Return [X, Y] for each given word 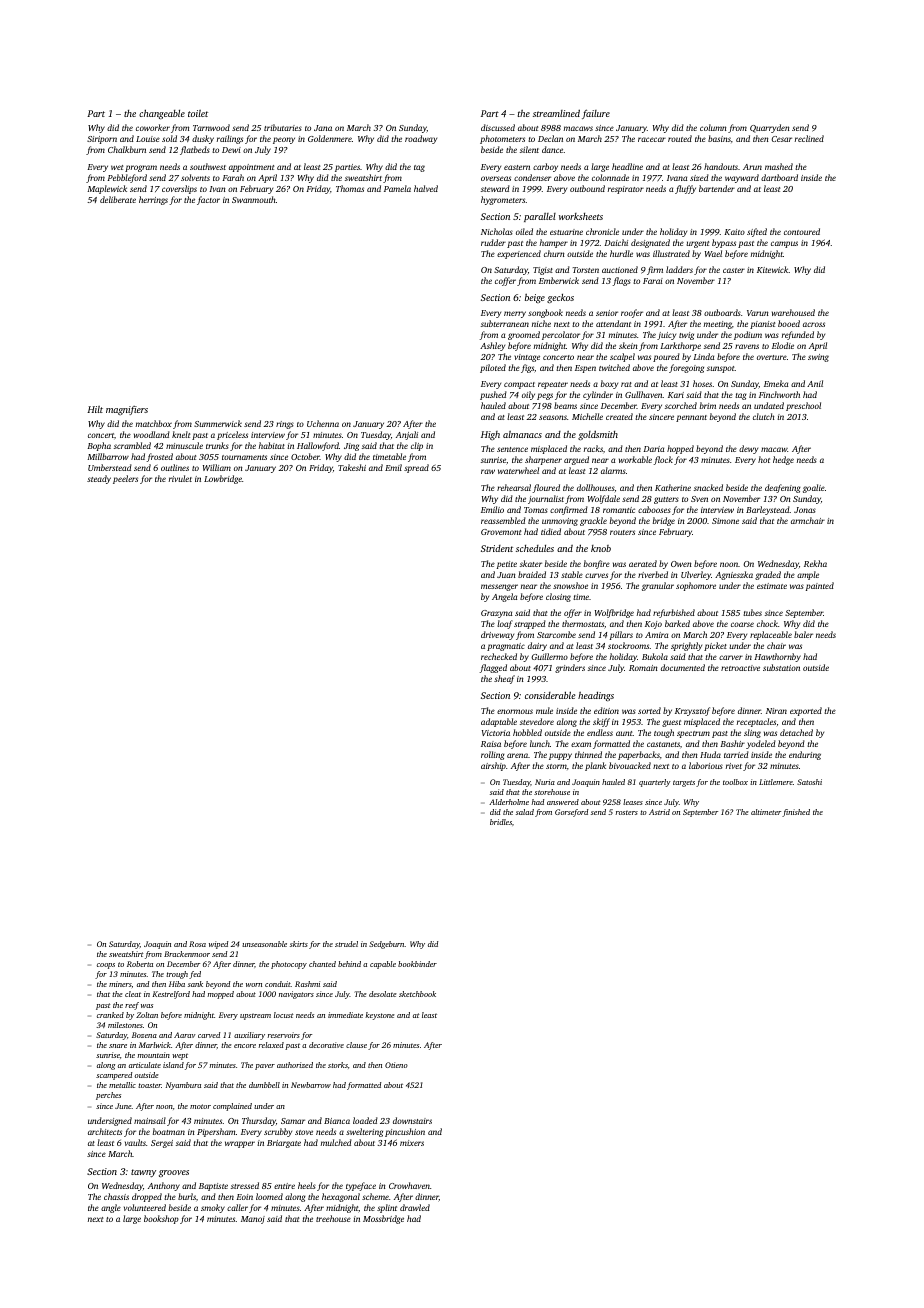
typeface [361, 1186]
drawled [415, 1207]
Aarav [185, 1035]
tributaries [283, 127]
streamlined [556, 113]
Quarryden [769, 128]
